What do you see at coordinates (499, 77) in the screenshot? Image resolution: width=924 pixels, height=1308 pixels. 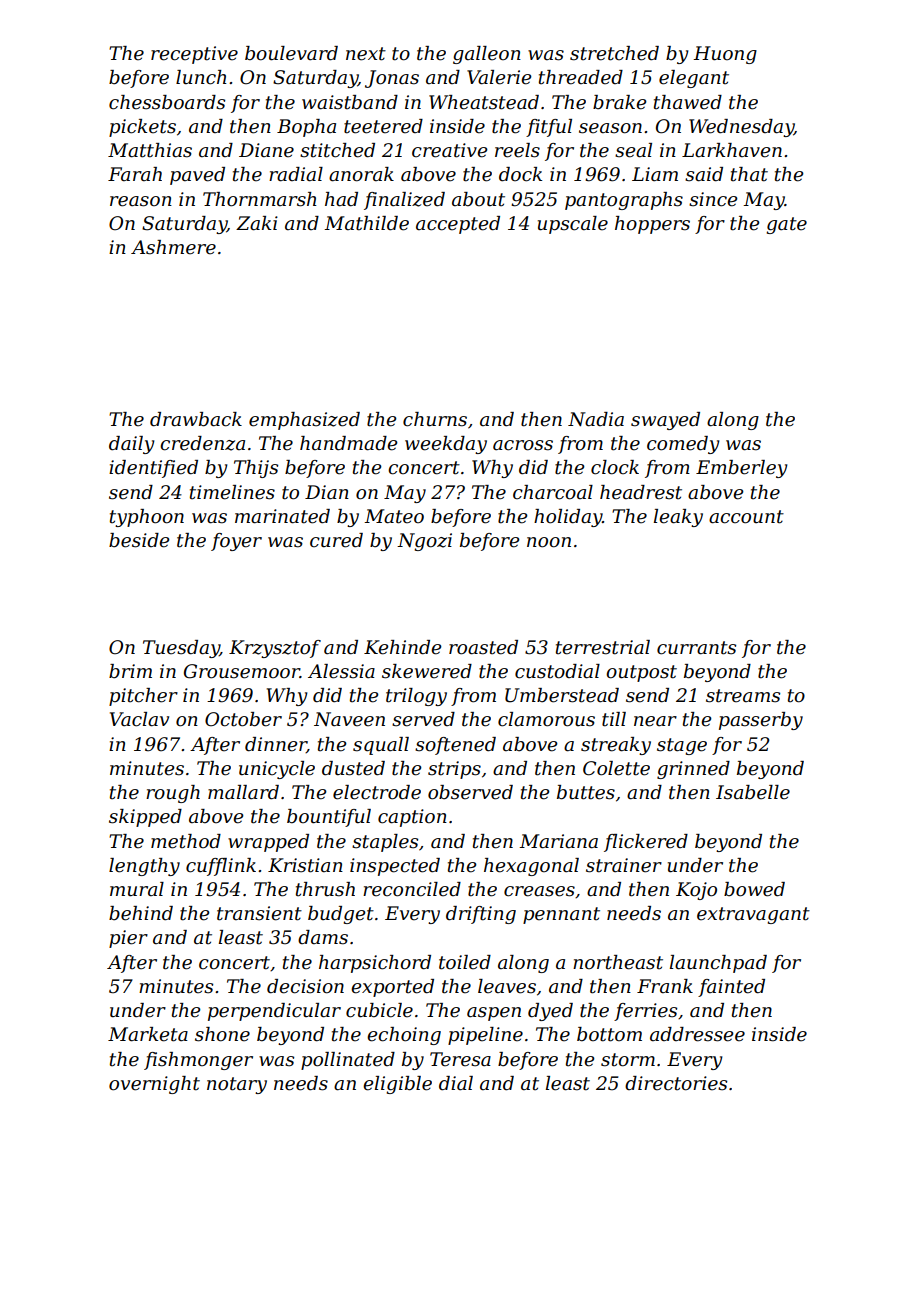 I see `Valerie` at bounding box center [499, 77].
